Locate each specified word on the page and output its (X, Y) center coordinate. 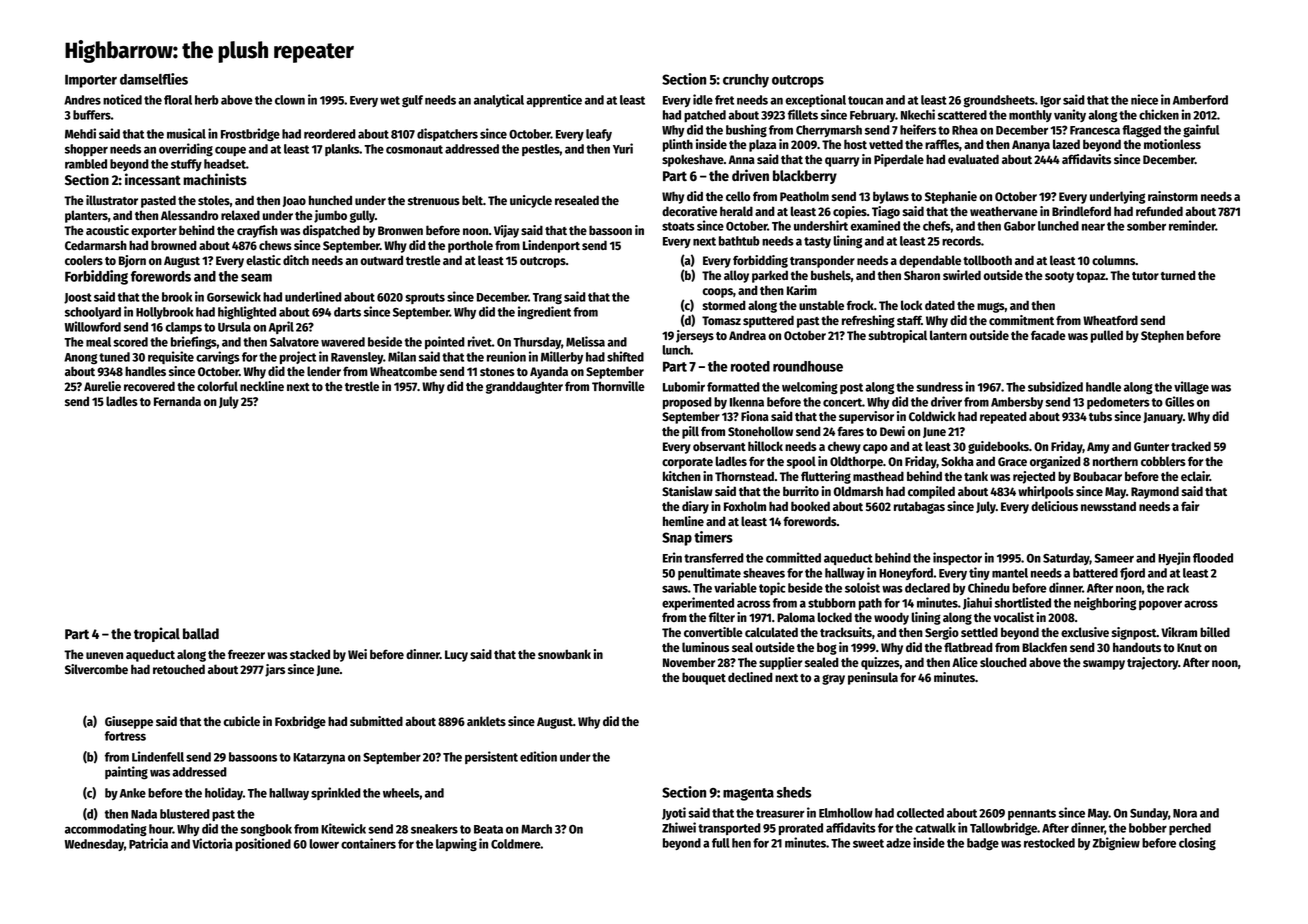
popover (1160, 605)
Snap (677, 539)
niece (1144, 99)
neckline (262, 386)
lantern (948, 335)
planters (86, 216)
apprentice (554, 100)
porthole (470, 246)
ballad (201, 634)
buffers (92, 115)
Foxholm (745, 506)
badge (983, 844)
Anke (133, 793)
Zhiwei (679, 827)
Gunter (1151, 446)
